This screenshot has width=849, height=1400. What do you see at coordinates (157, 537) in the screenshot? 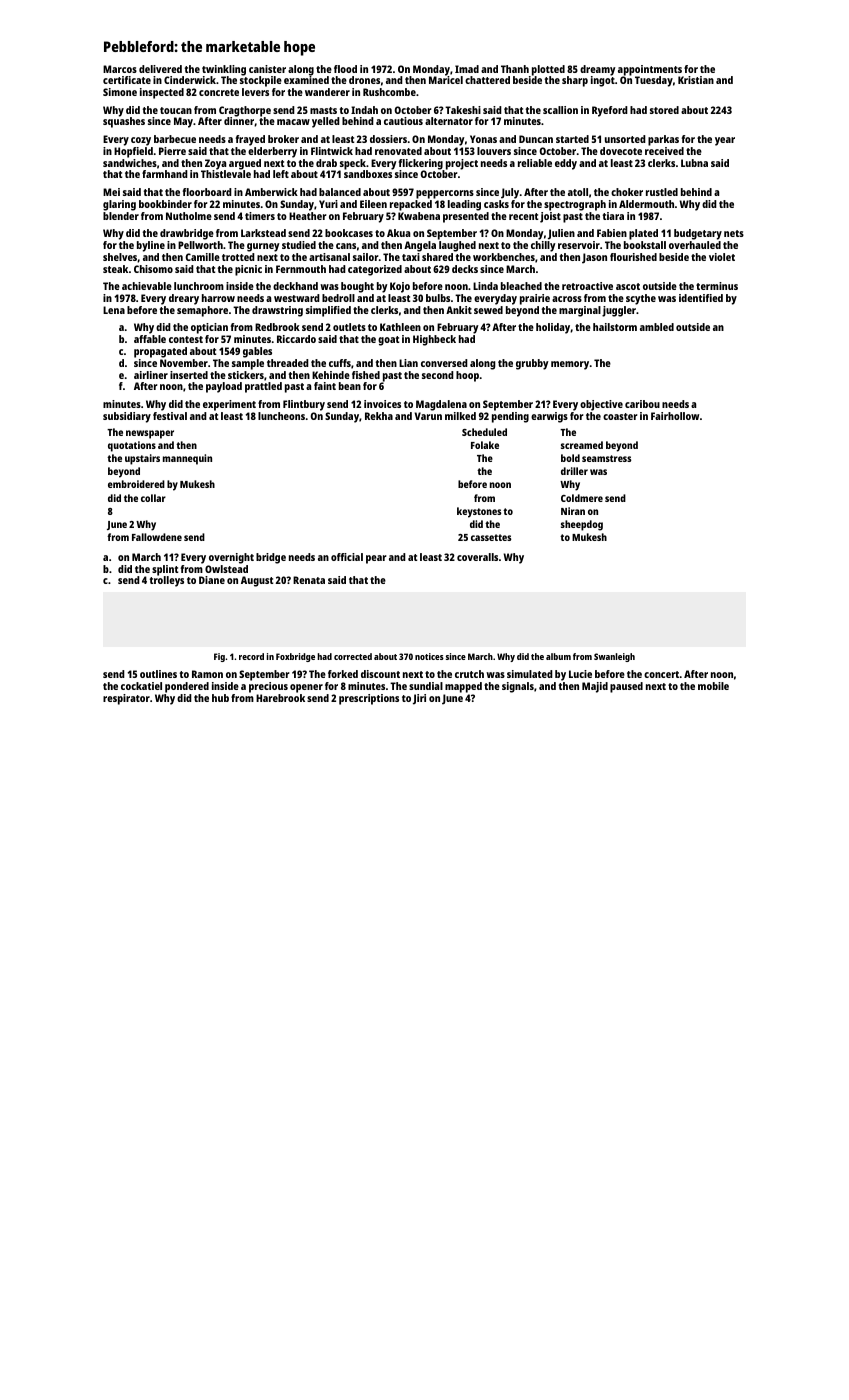
I see `Fallowdene` at bounding box center [157, 537].
